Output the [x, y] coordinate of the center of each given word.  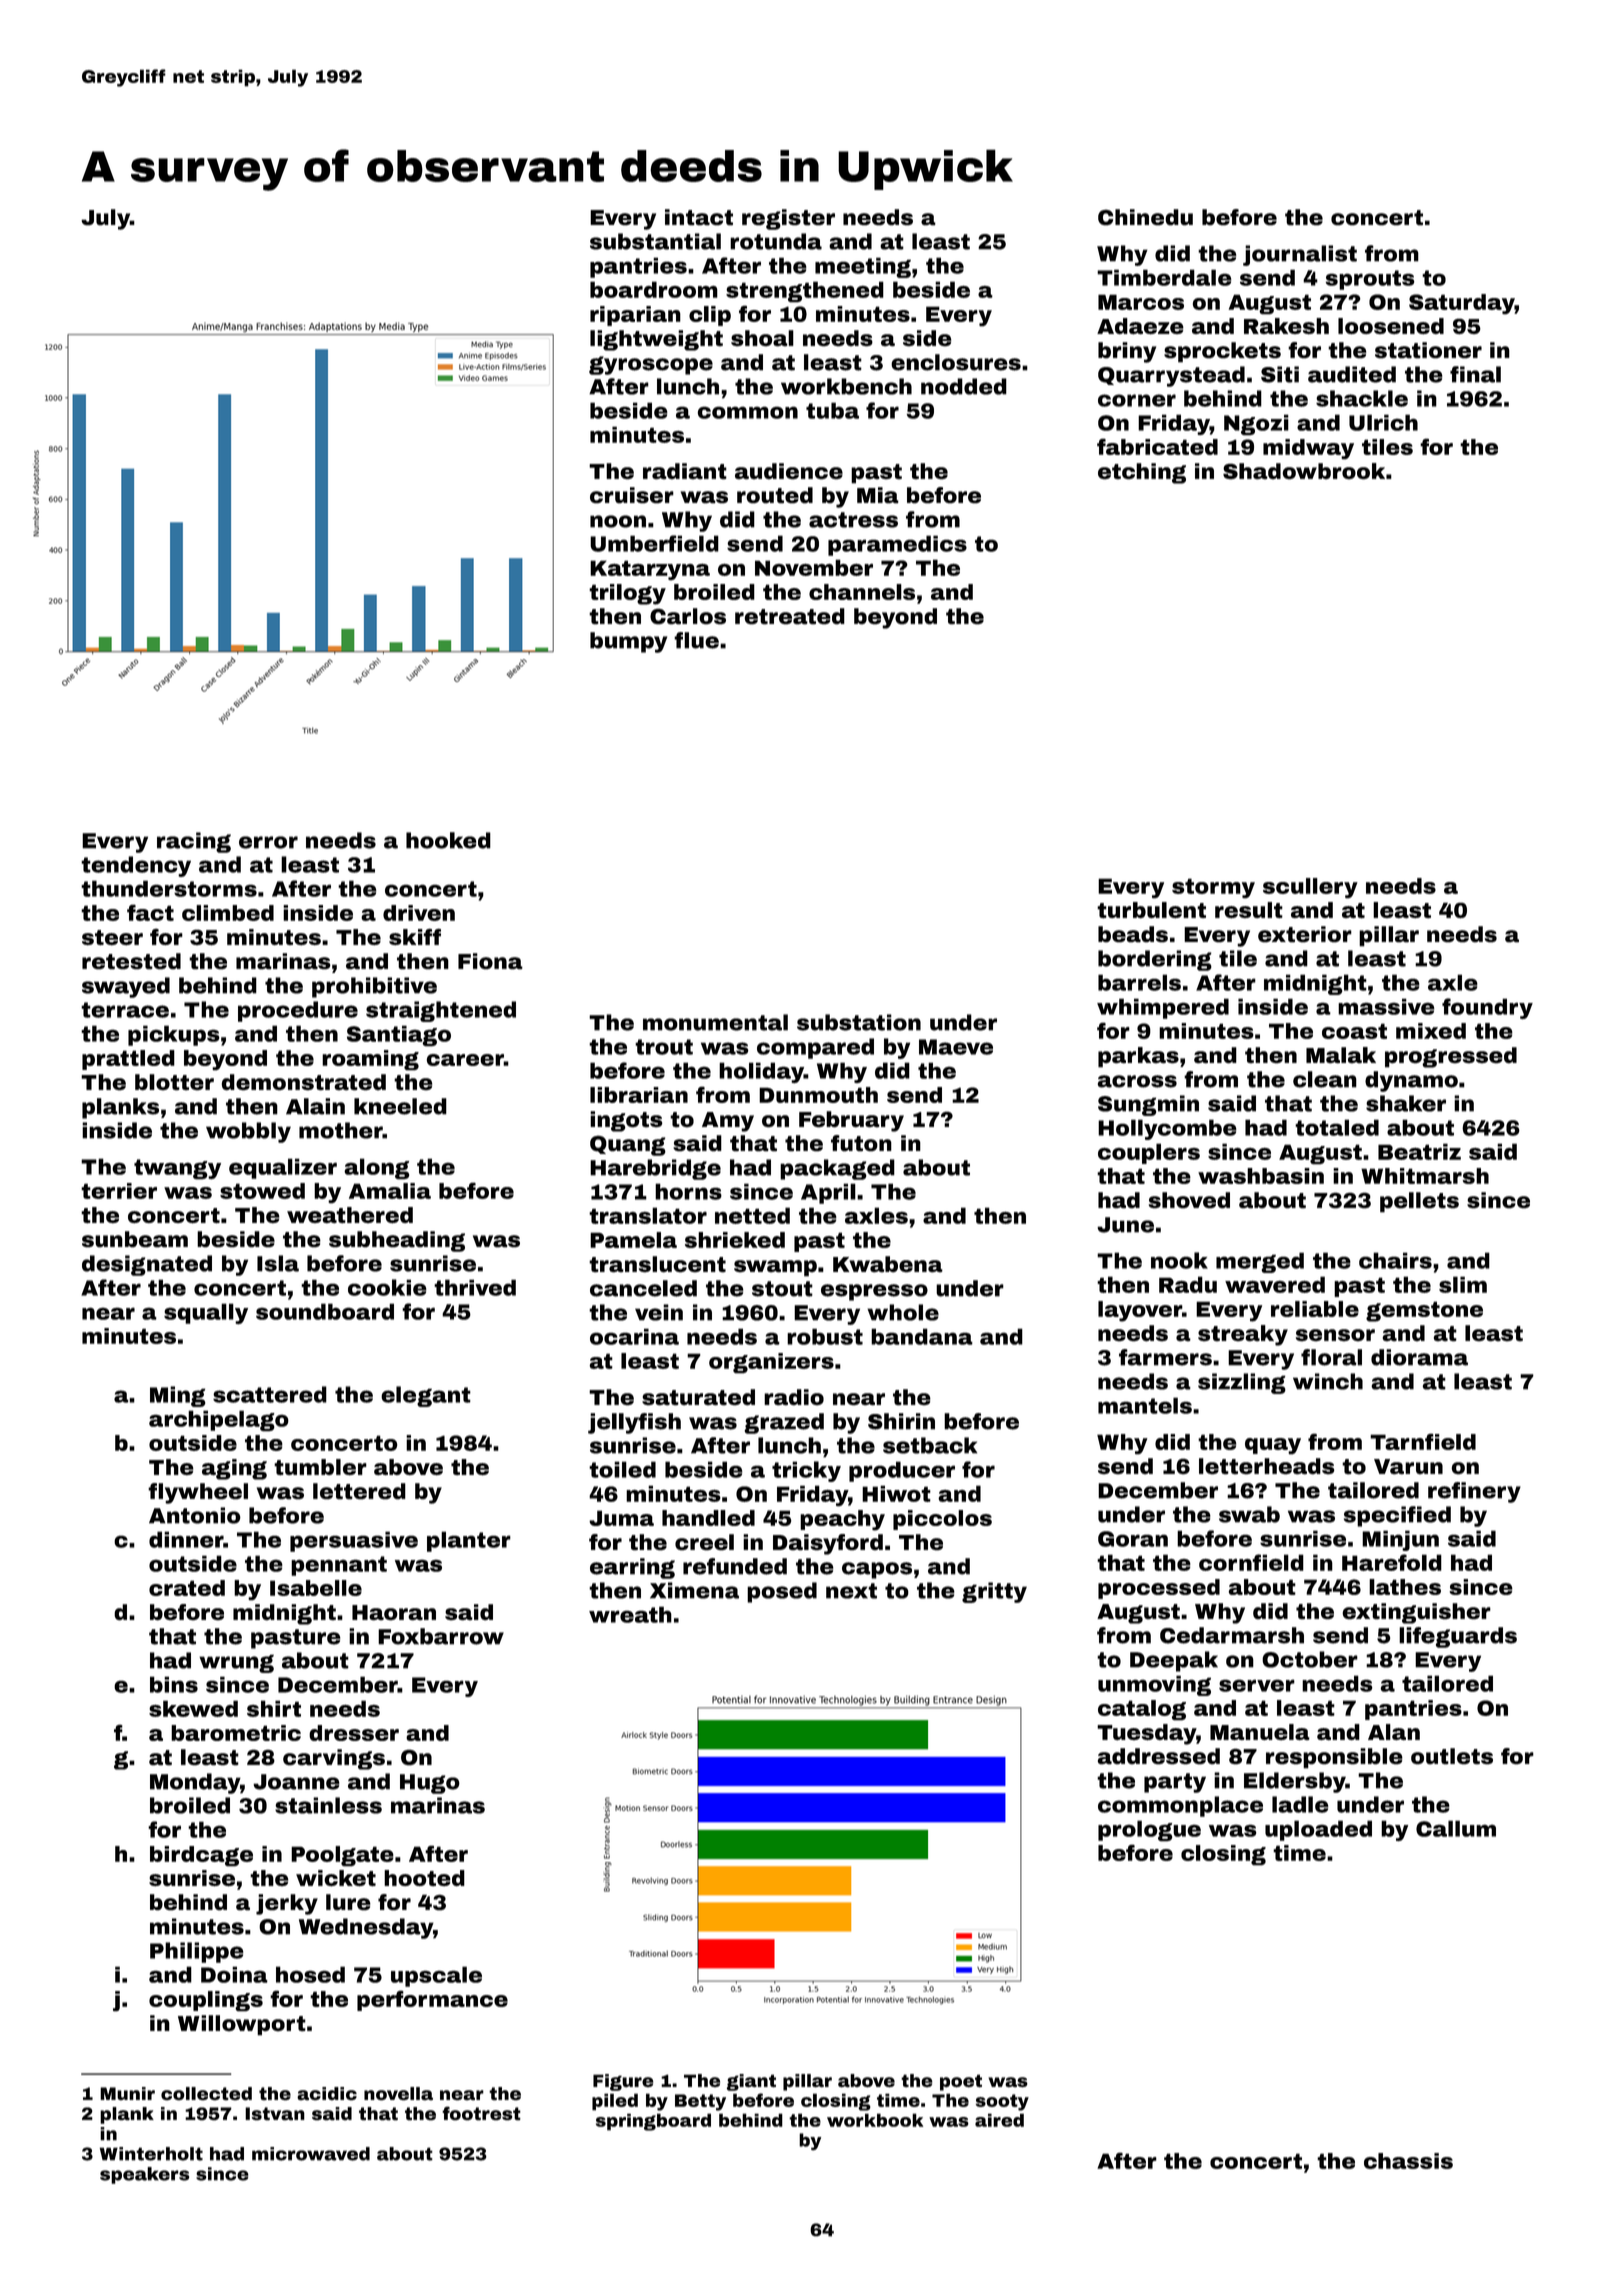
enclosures [956, 362]
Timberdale [1164, 277]
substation [859, 1022]
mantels [1145, 1405]
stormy [1213, 888]
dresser [354, 1733]
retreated [790, 616]
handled [708, 1518]
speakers [144, 2175]
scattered [270, 1394]
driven [419, 913]
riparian [635, 316]
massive [1386, 1006]
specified [1397, 1516]
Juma [621, 1518]
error [268, 842]
